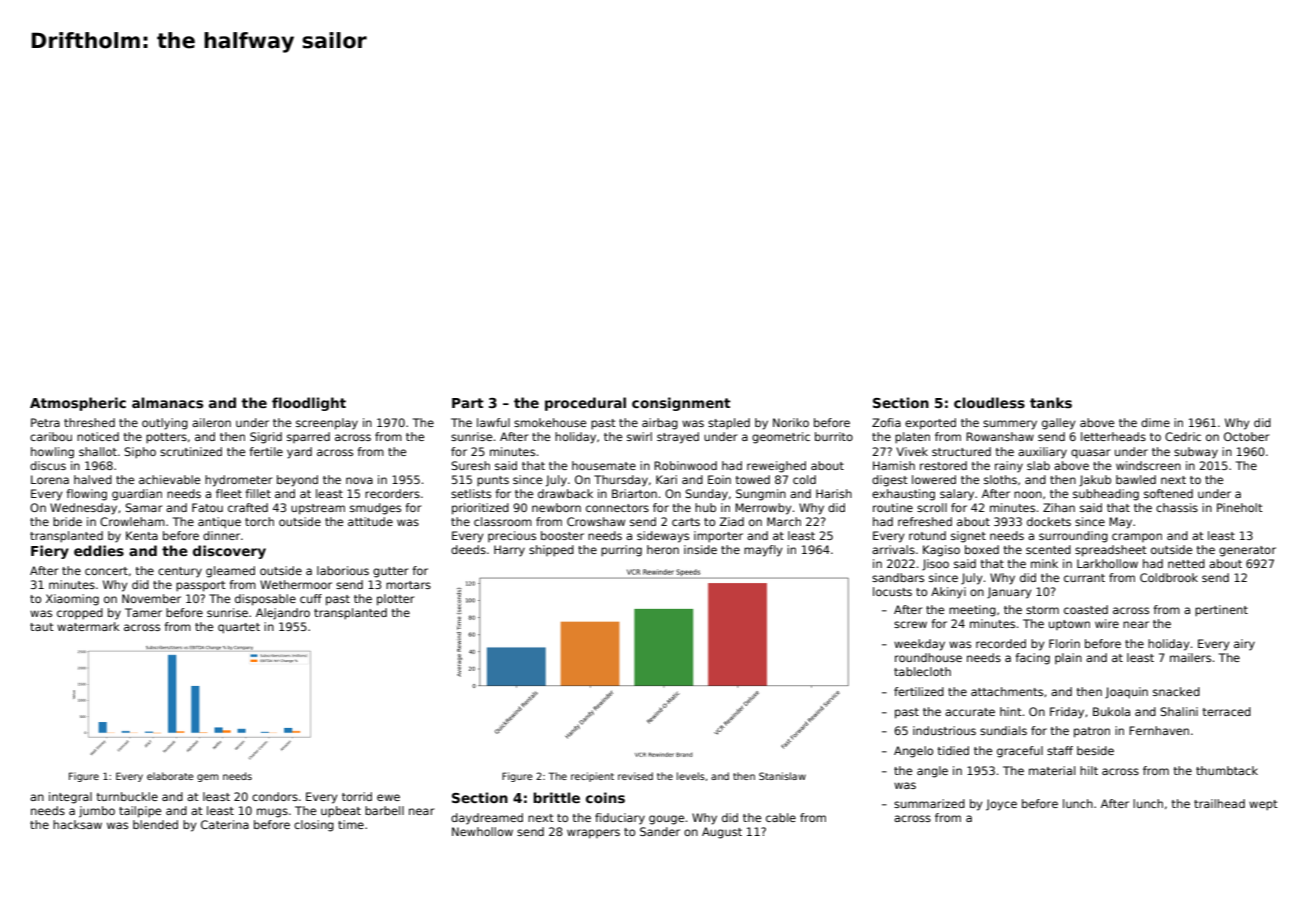 This document has height=924, width=1308. I want to click on Sander, so click(660, 831).
